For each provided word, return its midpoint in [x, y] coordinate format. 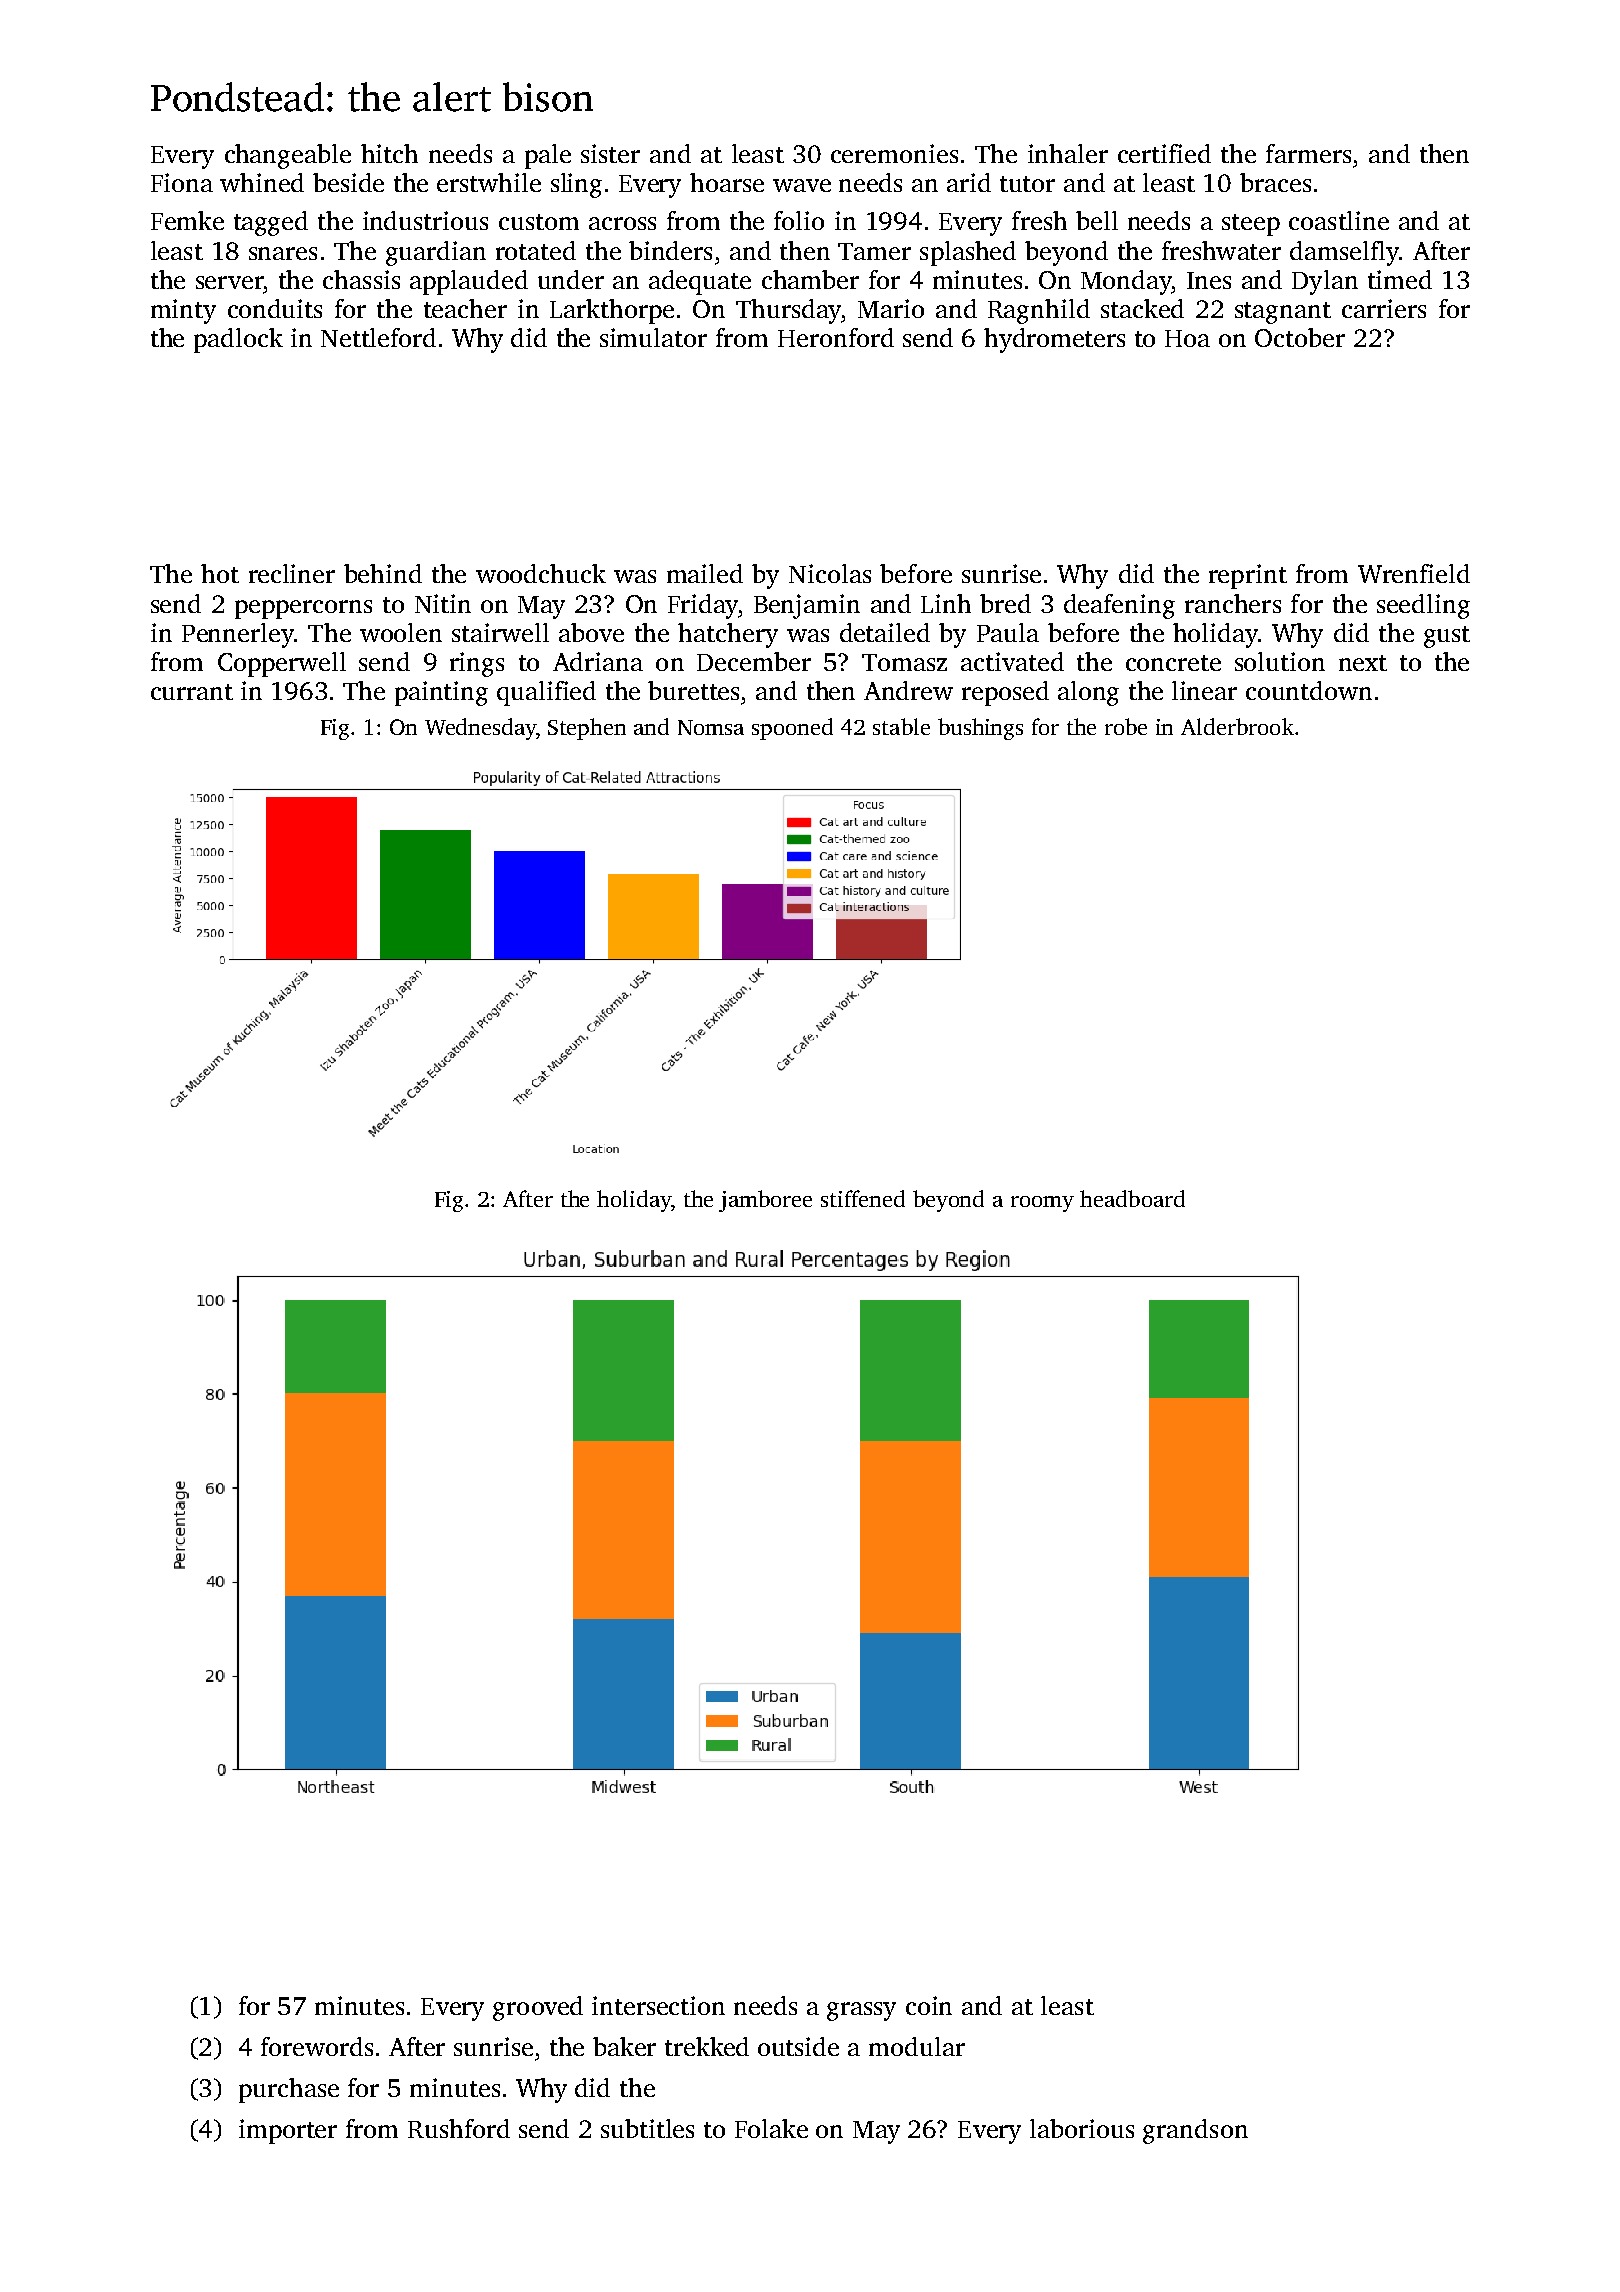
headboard [1132, 1198]
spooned [792, 729]
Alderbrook [1237, 726]
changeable [288, 156]
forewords [317, 2046]
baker [624, 2046]
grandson [1195, 2131]
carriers [1384, 308]
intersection [658, 2005]
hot [220, 573]
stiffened [863, 1198]
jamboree [765, 1201]
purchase [289, 2090]
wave [802, 185]
